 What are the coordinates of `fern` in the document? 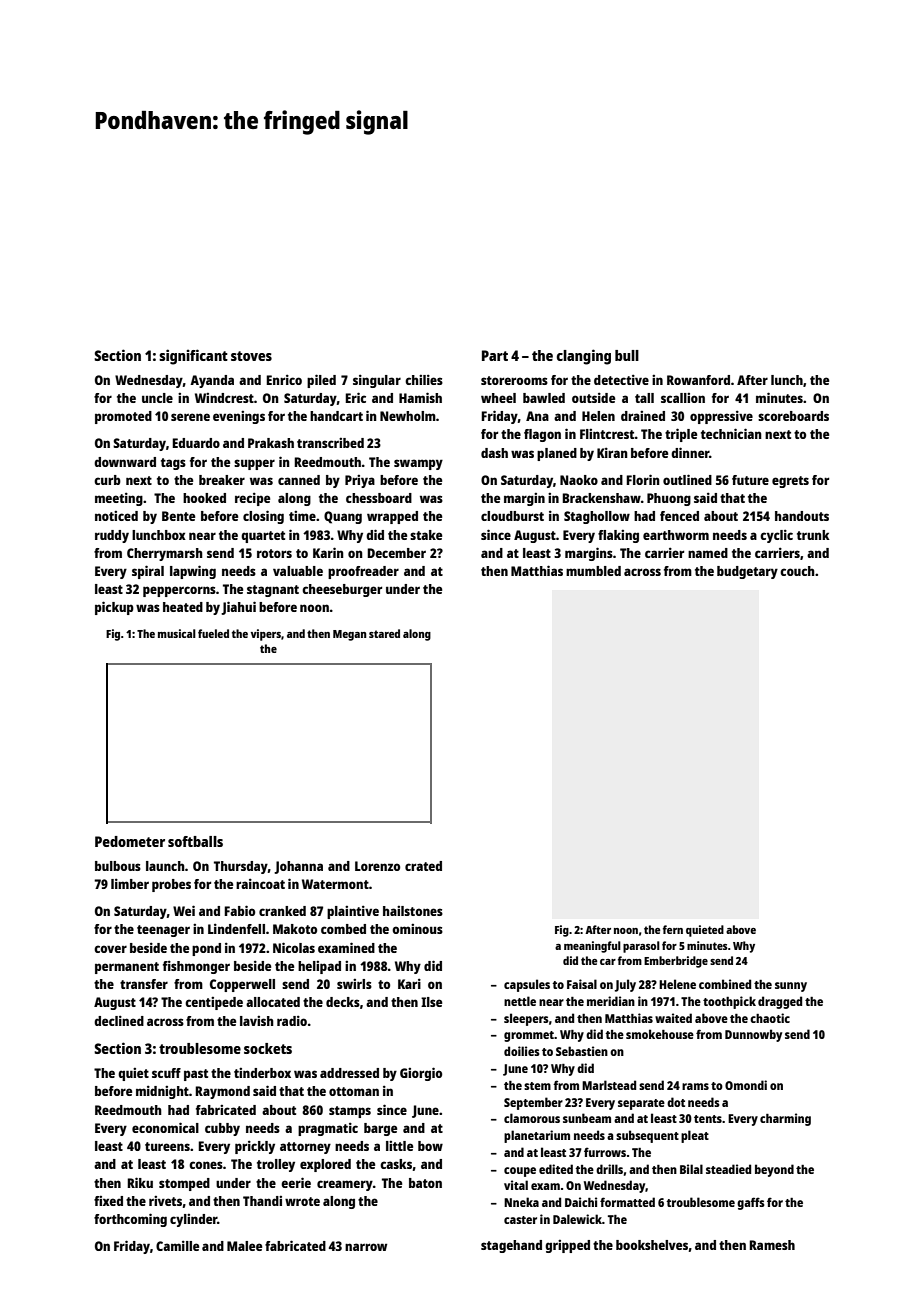 It's located at (673, 929).
